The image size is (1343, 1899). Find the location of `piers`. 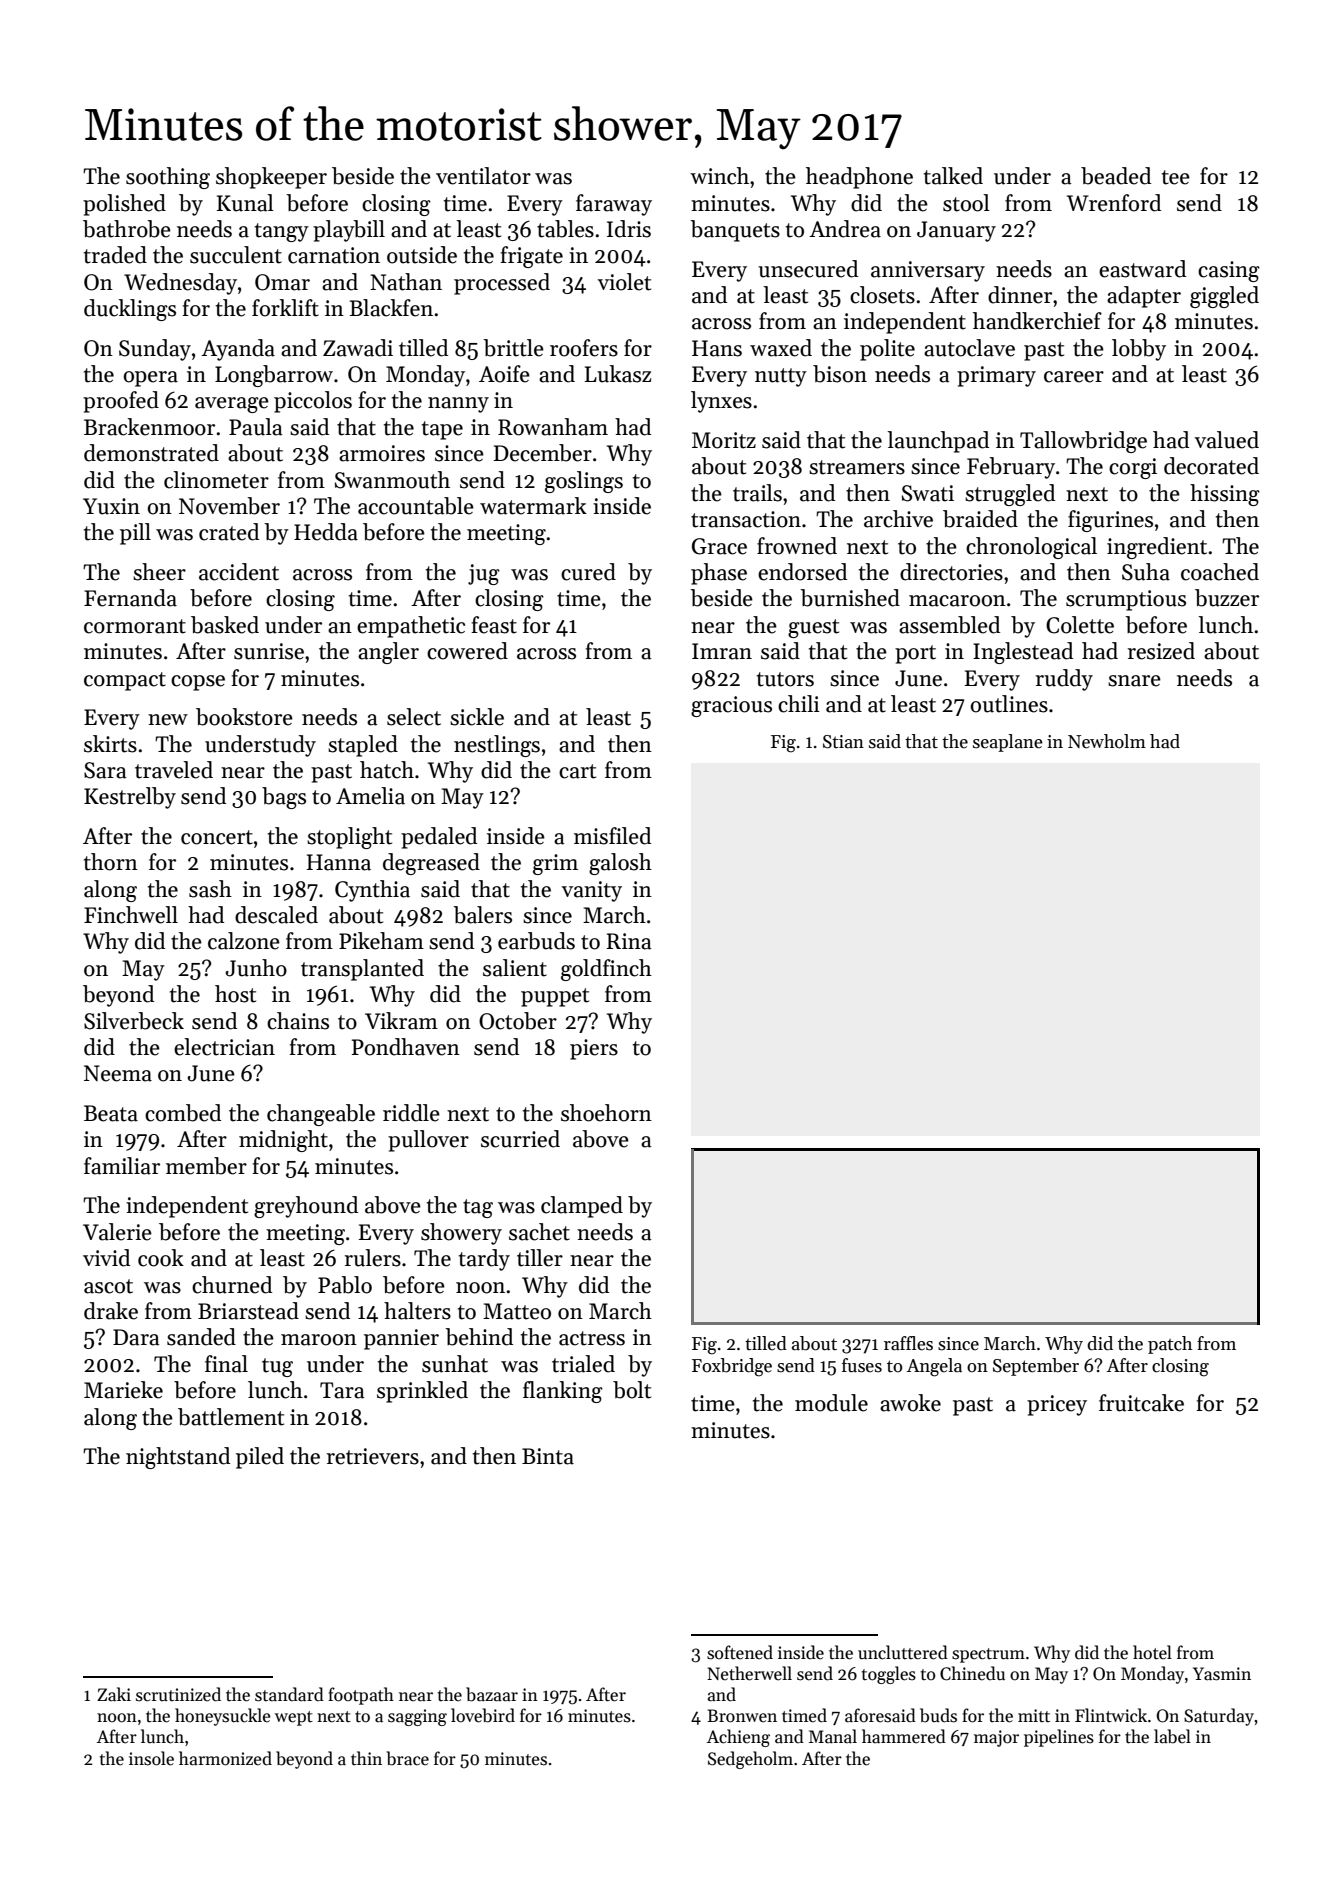

piers is located at coordinates (594, 1049).
